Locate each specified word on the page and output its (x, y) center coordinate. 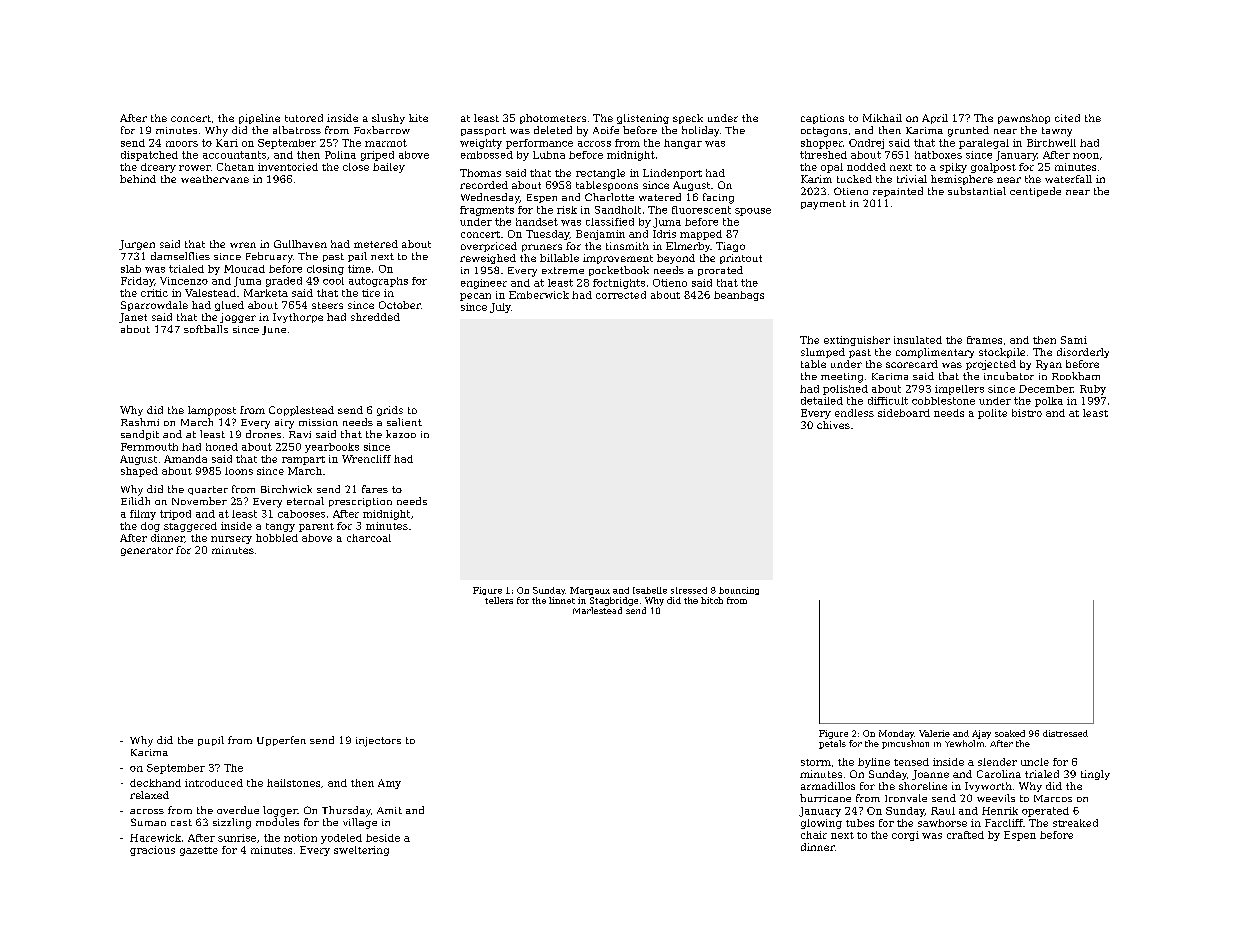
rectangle (600, 174)
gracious (152, 851)
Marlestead (597, 610)
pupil (211, 741)
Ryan (1049, 365)
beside (383, 838)
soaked (1010, 733)
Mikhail (882, 118)
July (500, 308)
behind (138, 179)
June (274, 330)
